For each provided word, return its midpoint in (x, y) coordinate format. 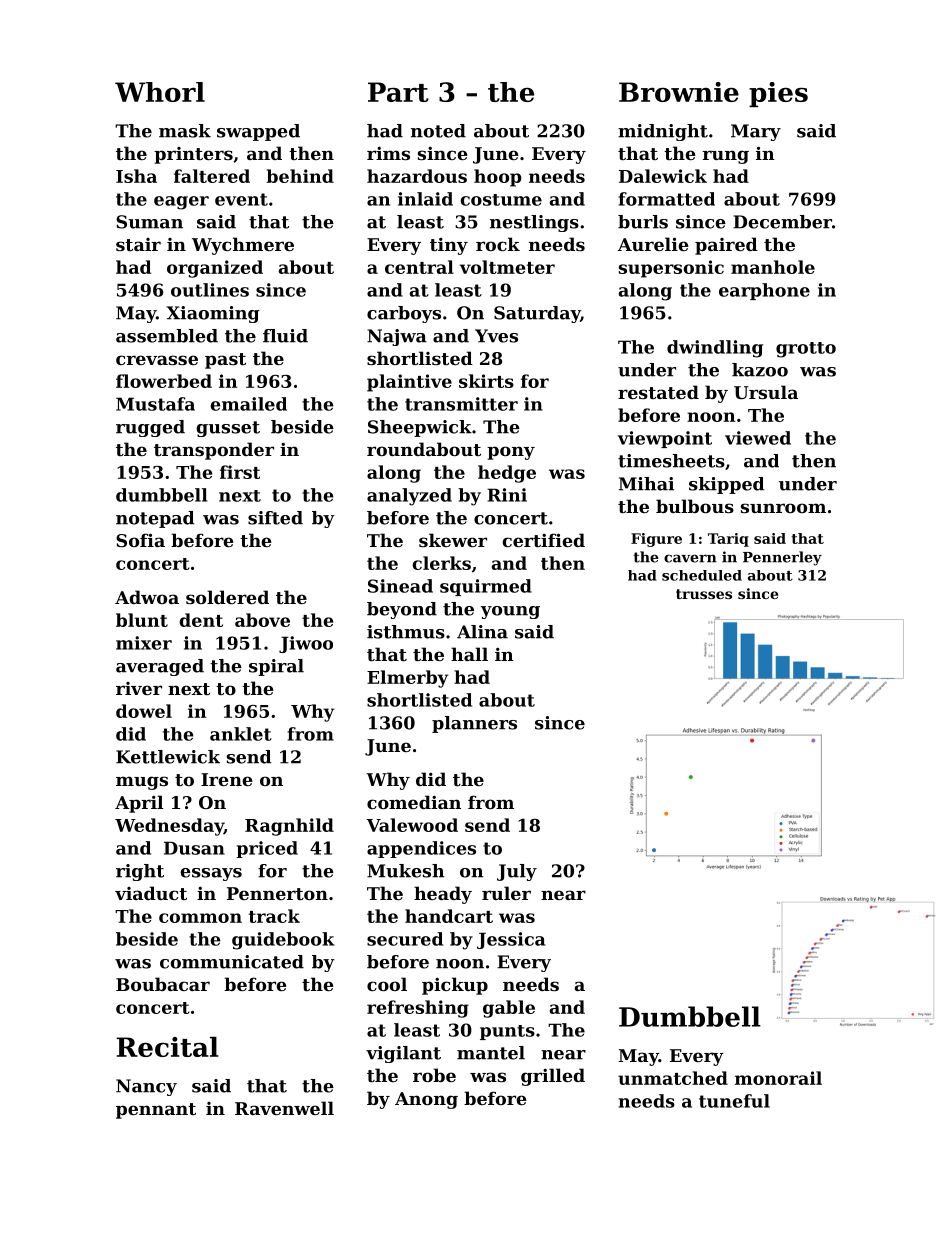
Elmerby (407, 679)
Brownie (679, 92)
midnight (663, 132)
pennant (156, 1111)
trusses (704, 594)
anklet (241, 734)
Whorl (160, 92)
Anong (426, 1100)
